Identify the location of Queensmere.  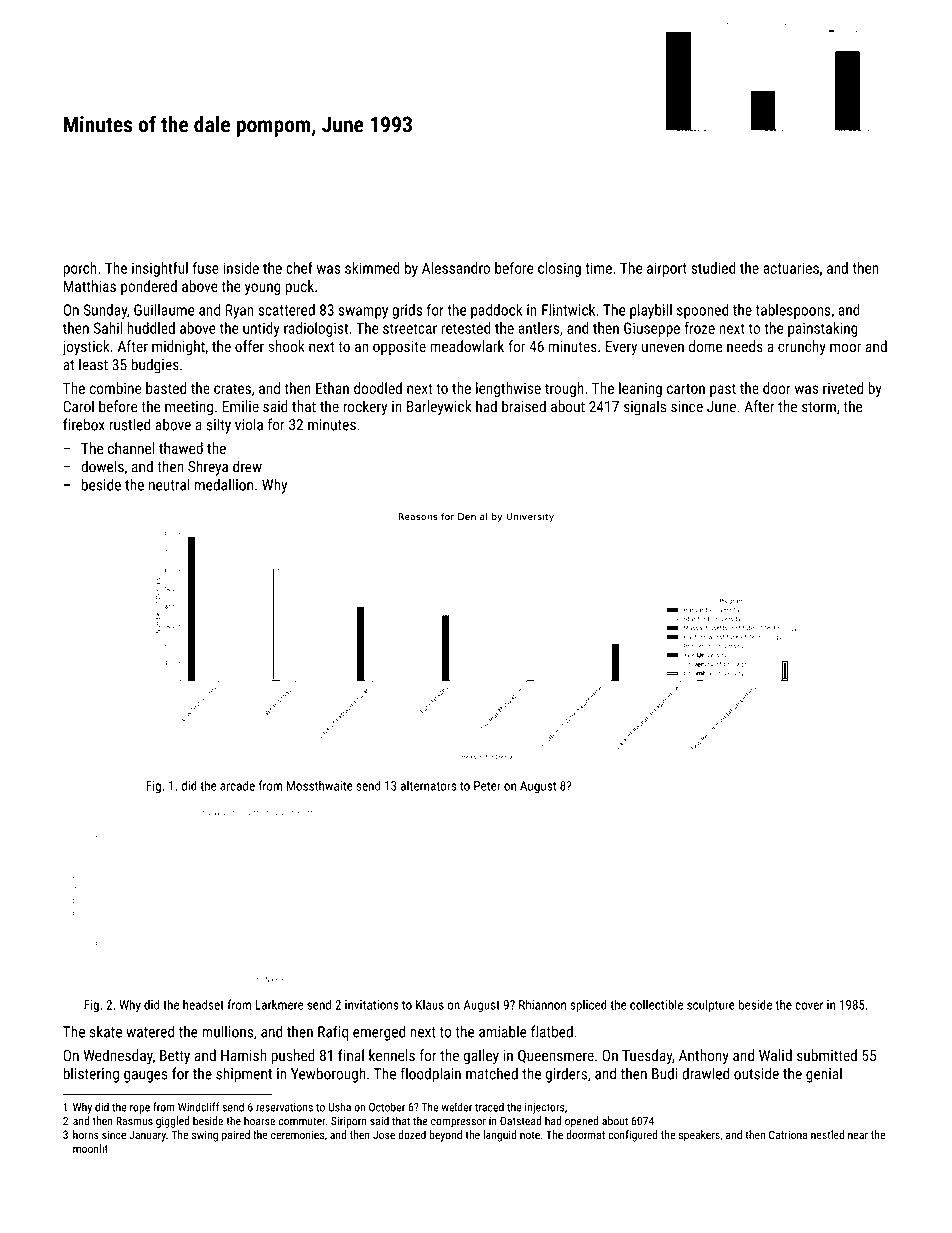
(556, 1056).
